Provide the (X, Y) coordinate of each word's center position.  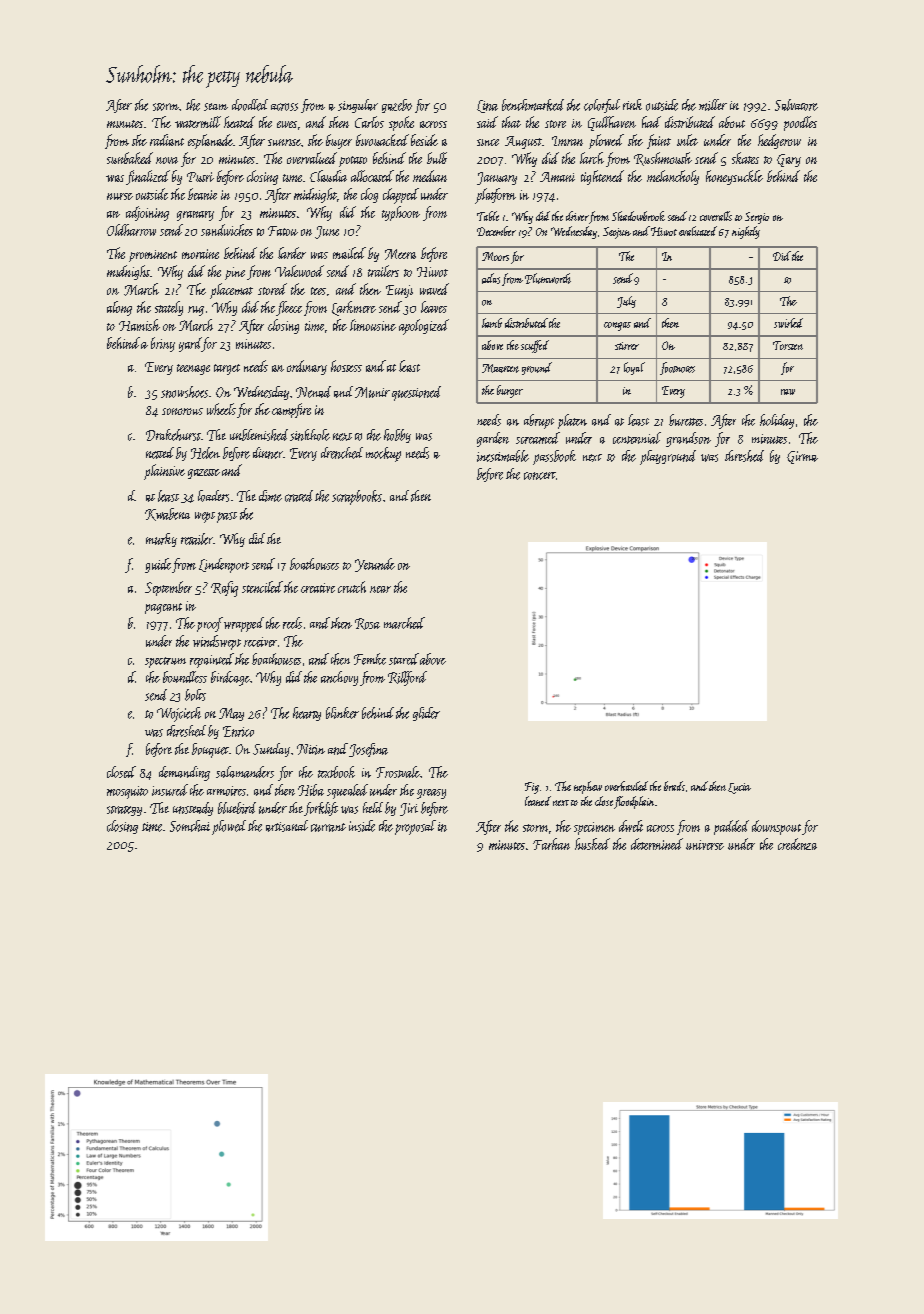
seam (216, 107)
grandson (688, 439)
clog (369, 195)
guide (158, 565)
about (732, 122)
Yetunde (375, 565)
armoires (226, 791)
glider (426, 714)
